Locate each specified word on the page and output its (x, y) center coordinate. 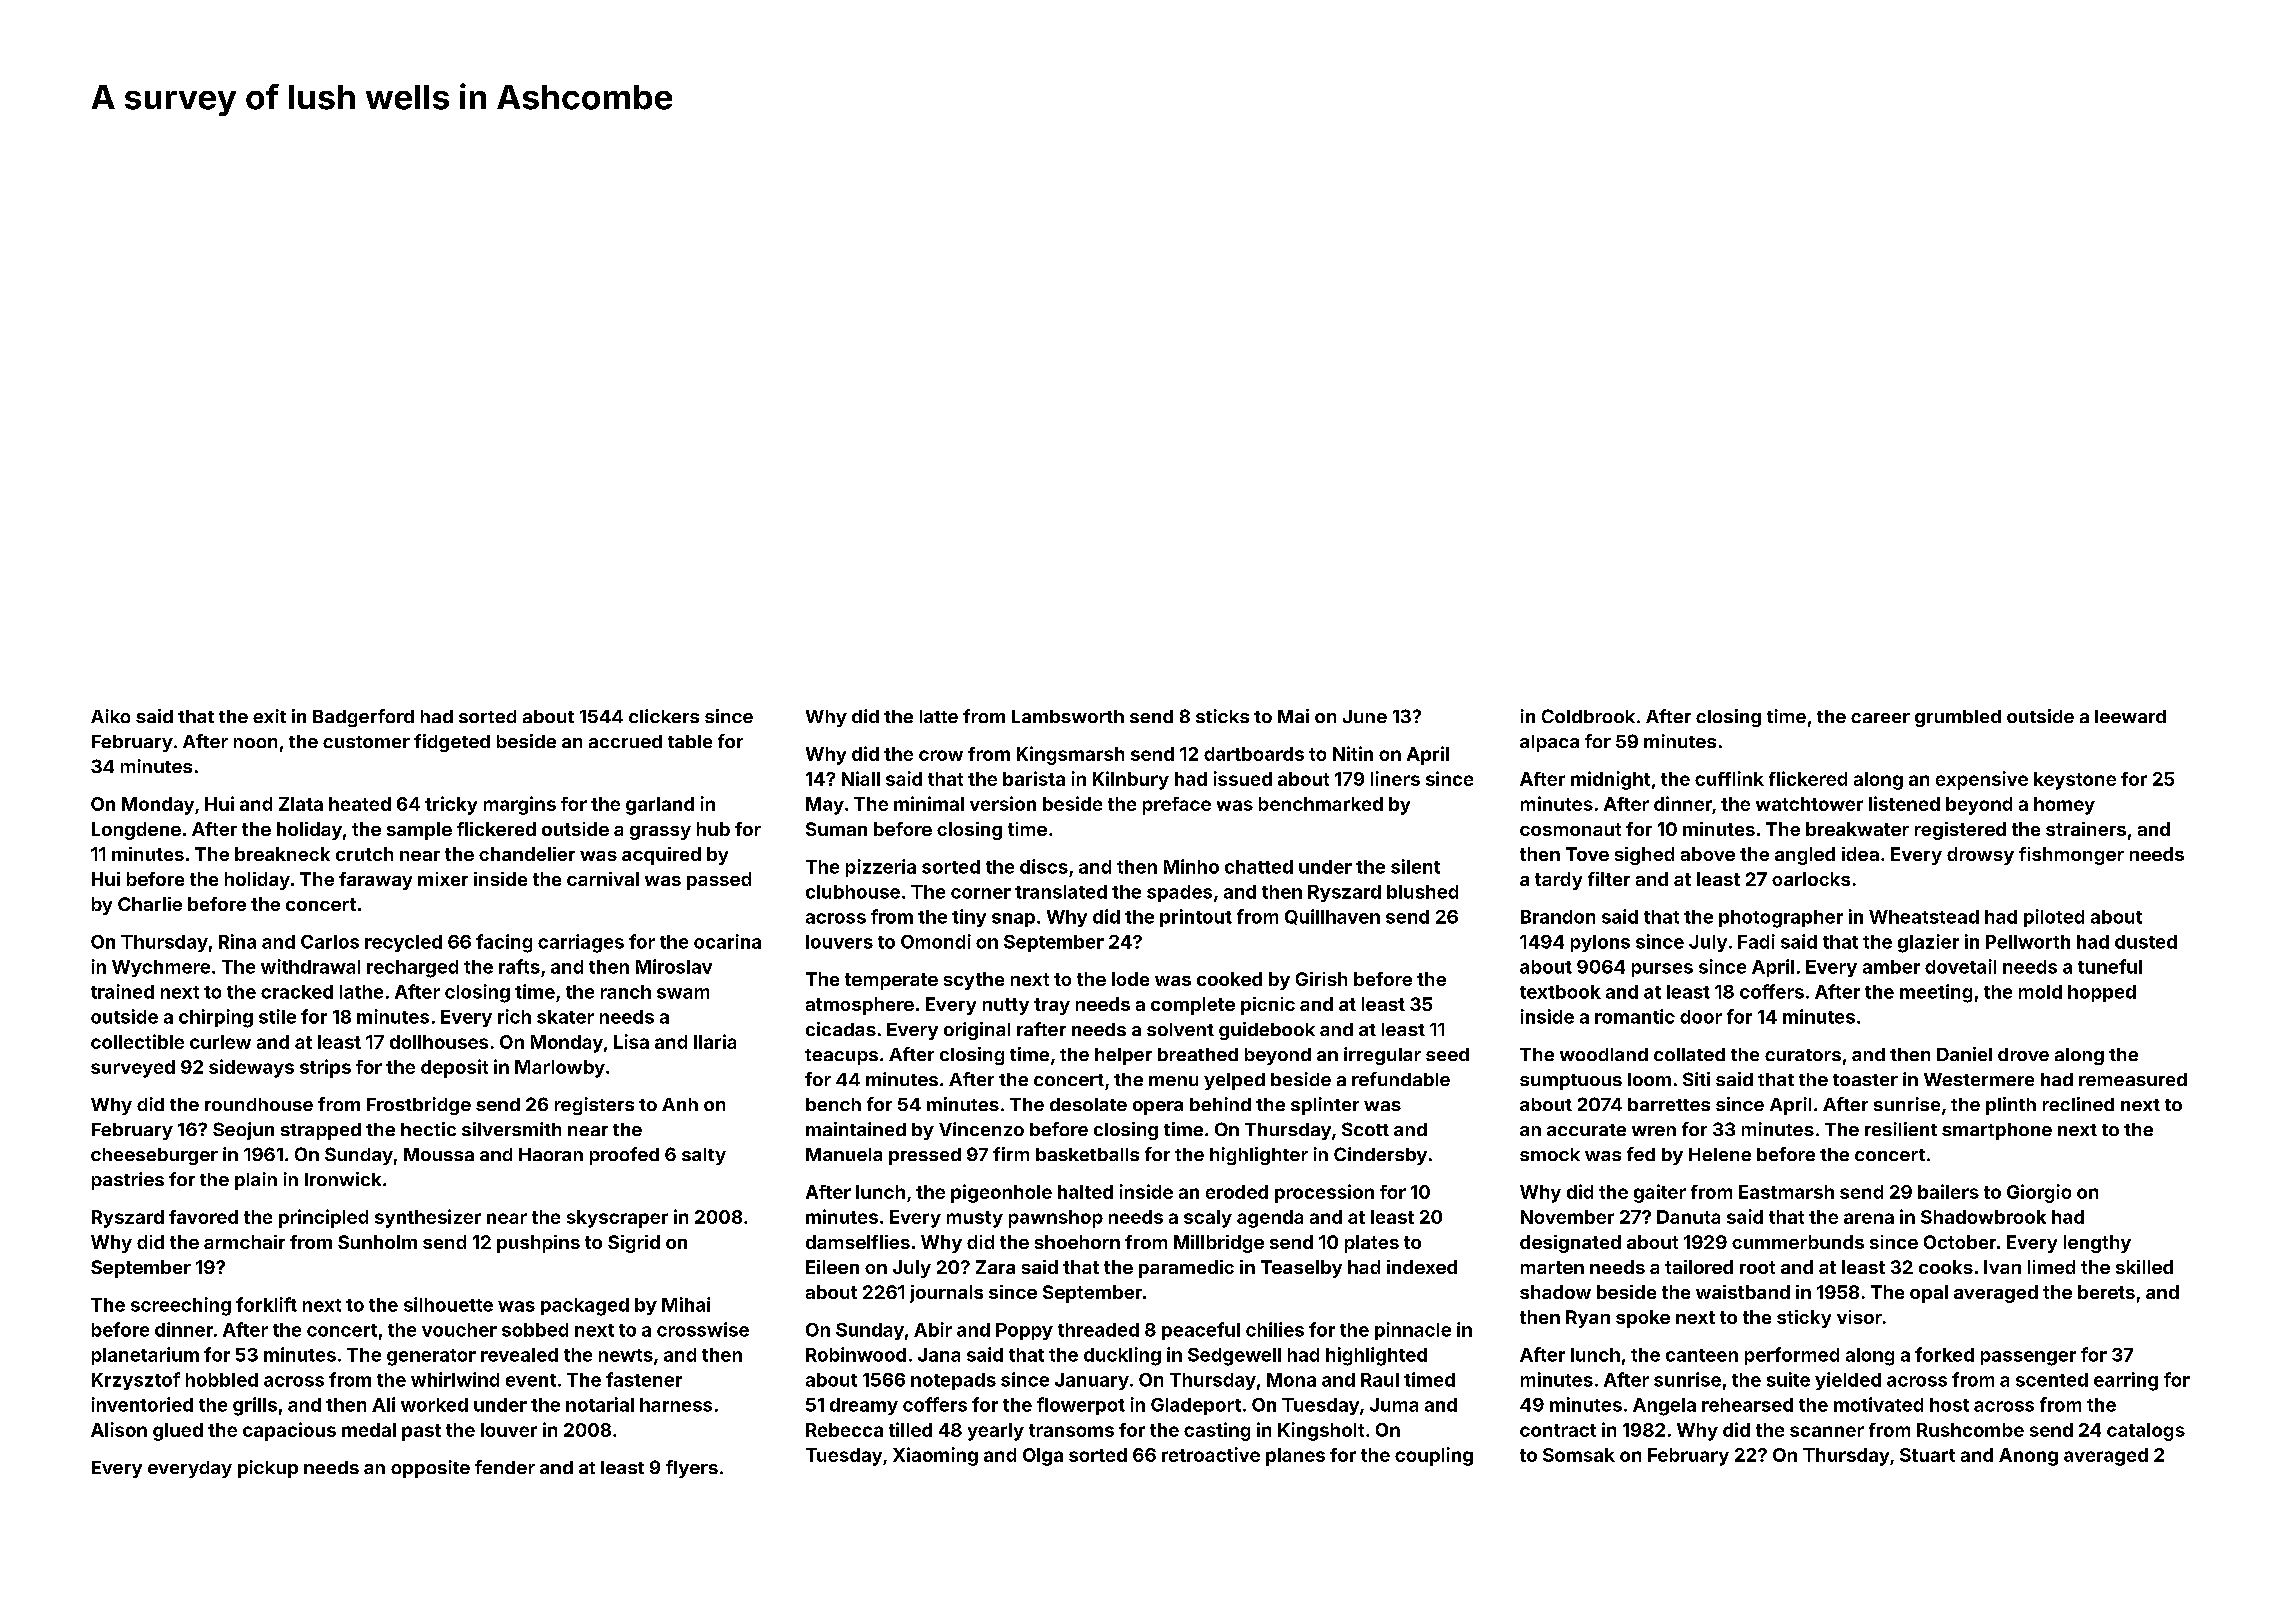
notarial (600, 1404)
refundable (1401, 1079)
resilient (1901, 1129)
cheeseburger (154, 1156)
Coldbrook (1588, 716)
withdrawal (310, 966)
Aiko (110, 716)
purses (1662, 970)
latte (939, 716)
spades (1179, 893)
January (1092, 1381)
